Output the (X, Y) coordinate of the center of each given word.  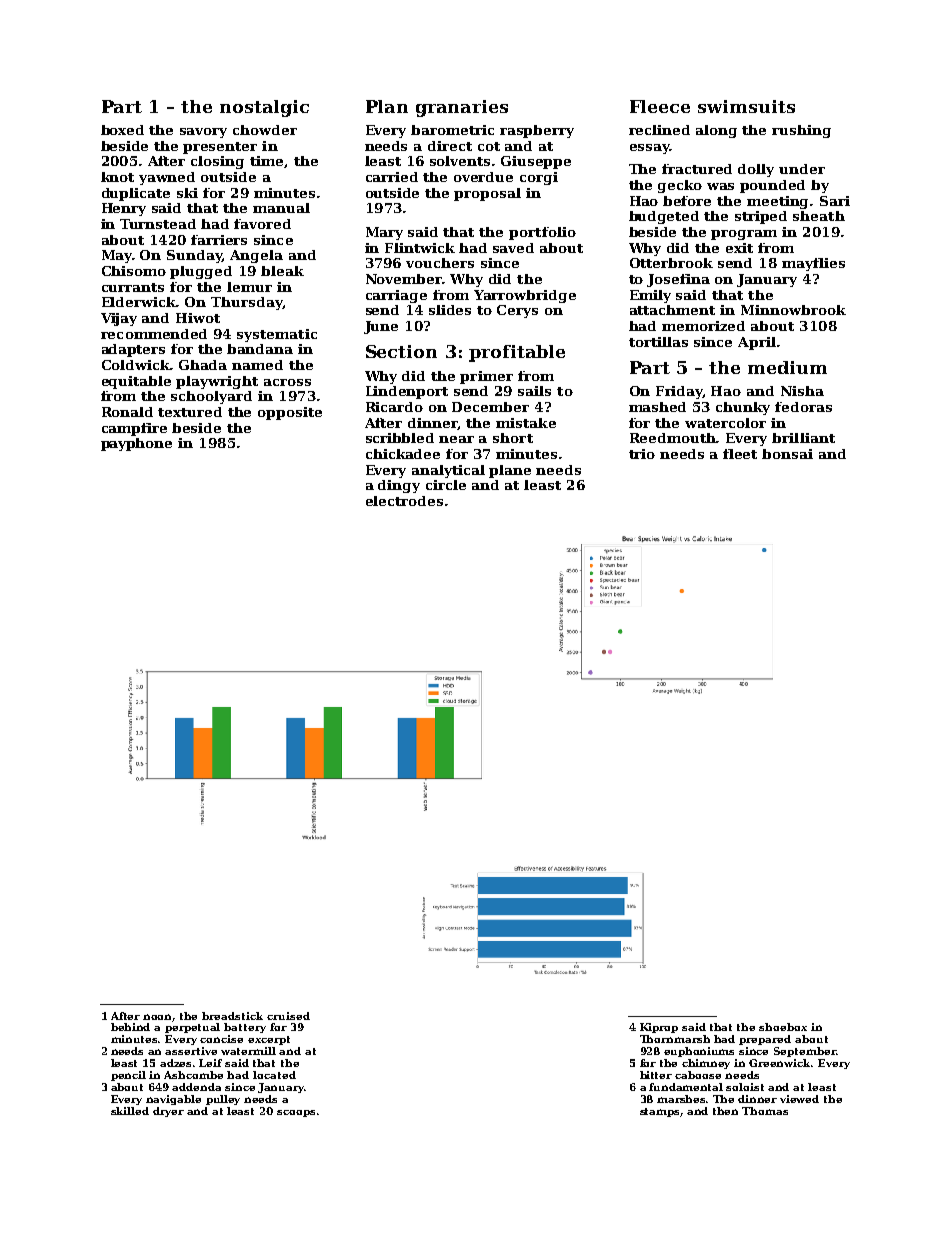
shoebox (783, 1027)
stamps (660, 1112)
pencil (128, 1076)
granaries (462, 108)
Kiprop (659, 1028)
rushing (801, 131)
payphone (136, 444)
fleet (740, 454)
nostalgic (264, 108)
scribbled (400, 438)
